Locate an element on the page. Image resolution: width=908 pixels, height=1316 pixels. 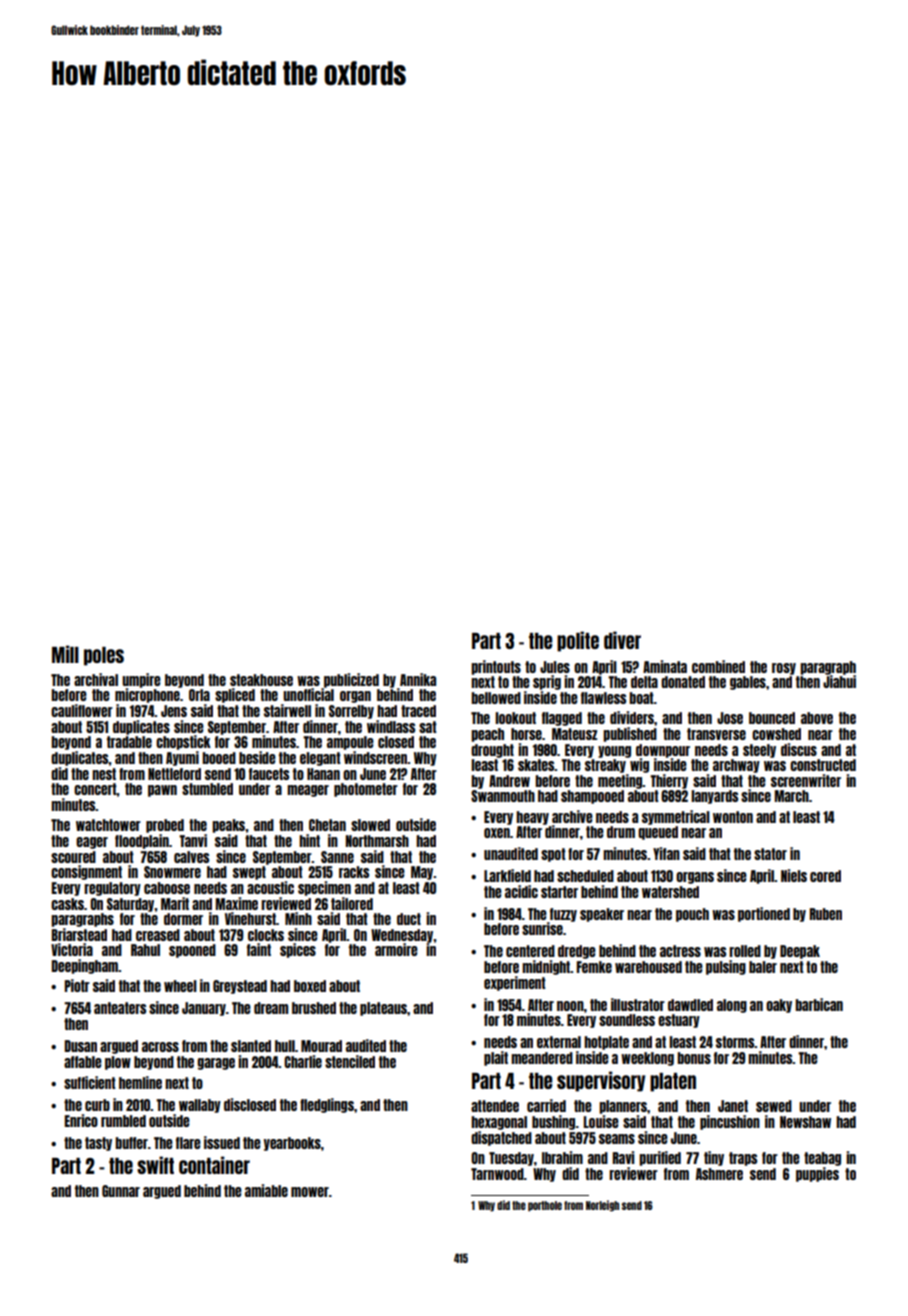
Niels is located at coordinates (794, 875).
